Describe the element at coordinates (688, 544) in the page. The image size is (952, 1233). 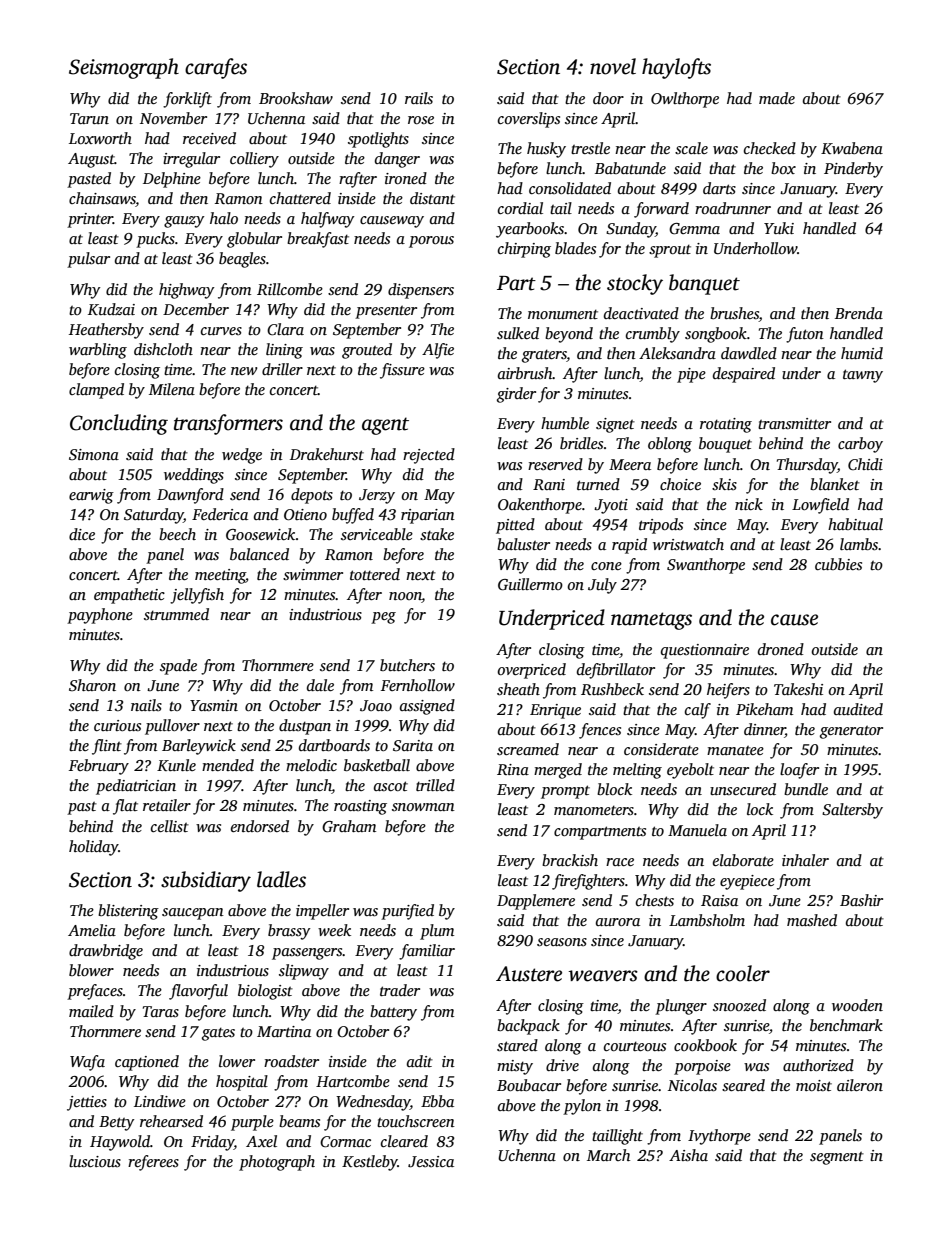
I see `wristwatch` at that location.
